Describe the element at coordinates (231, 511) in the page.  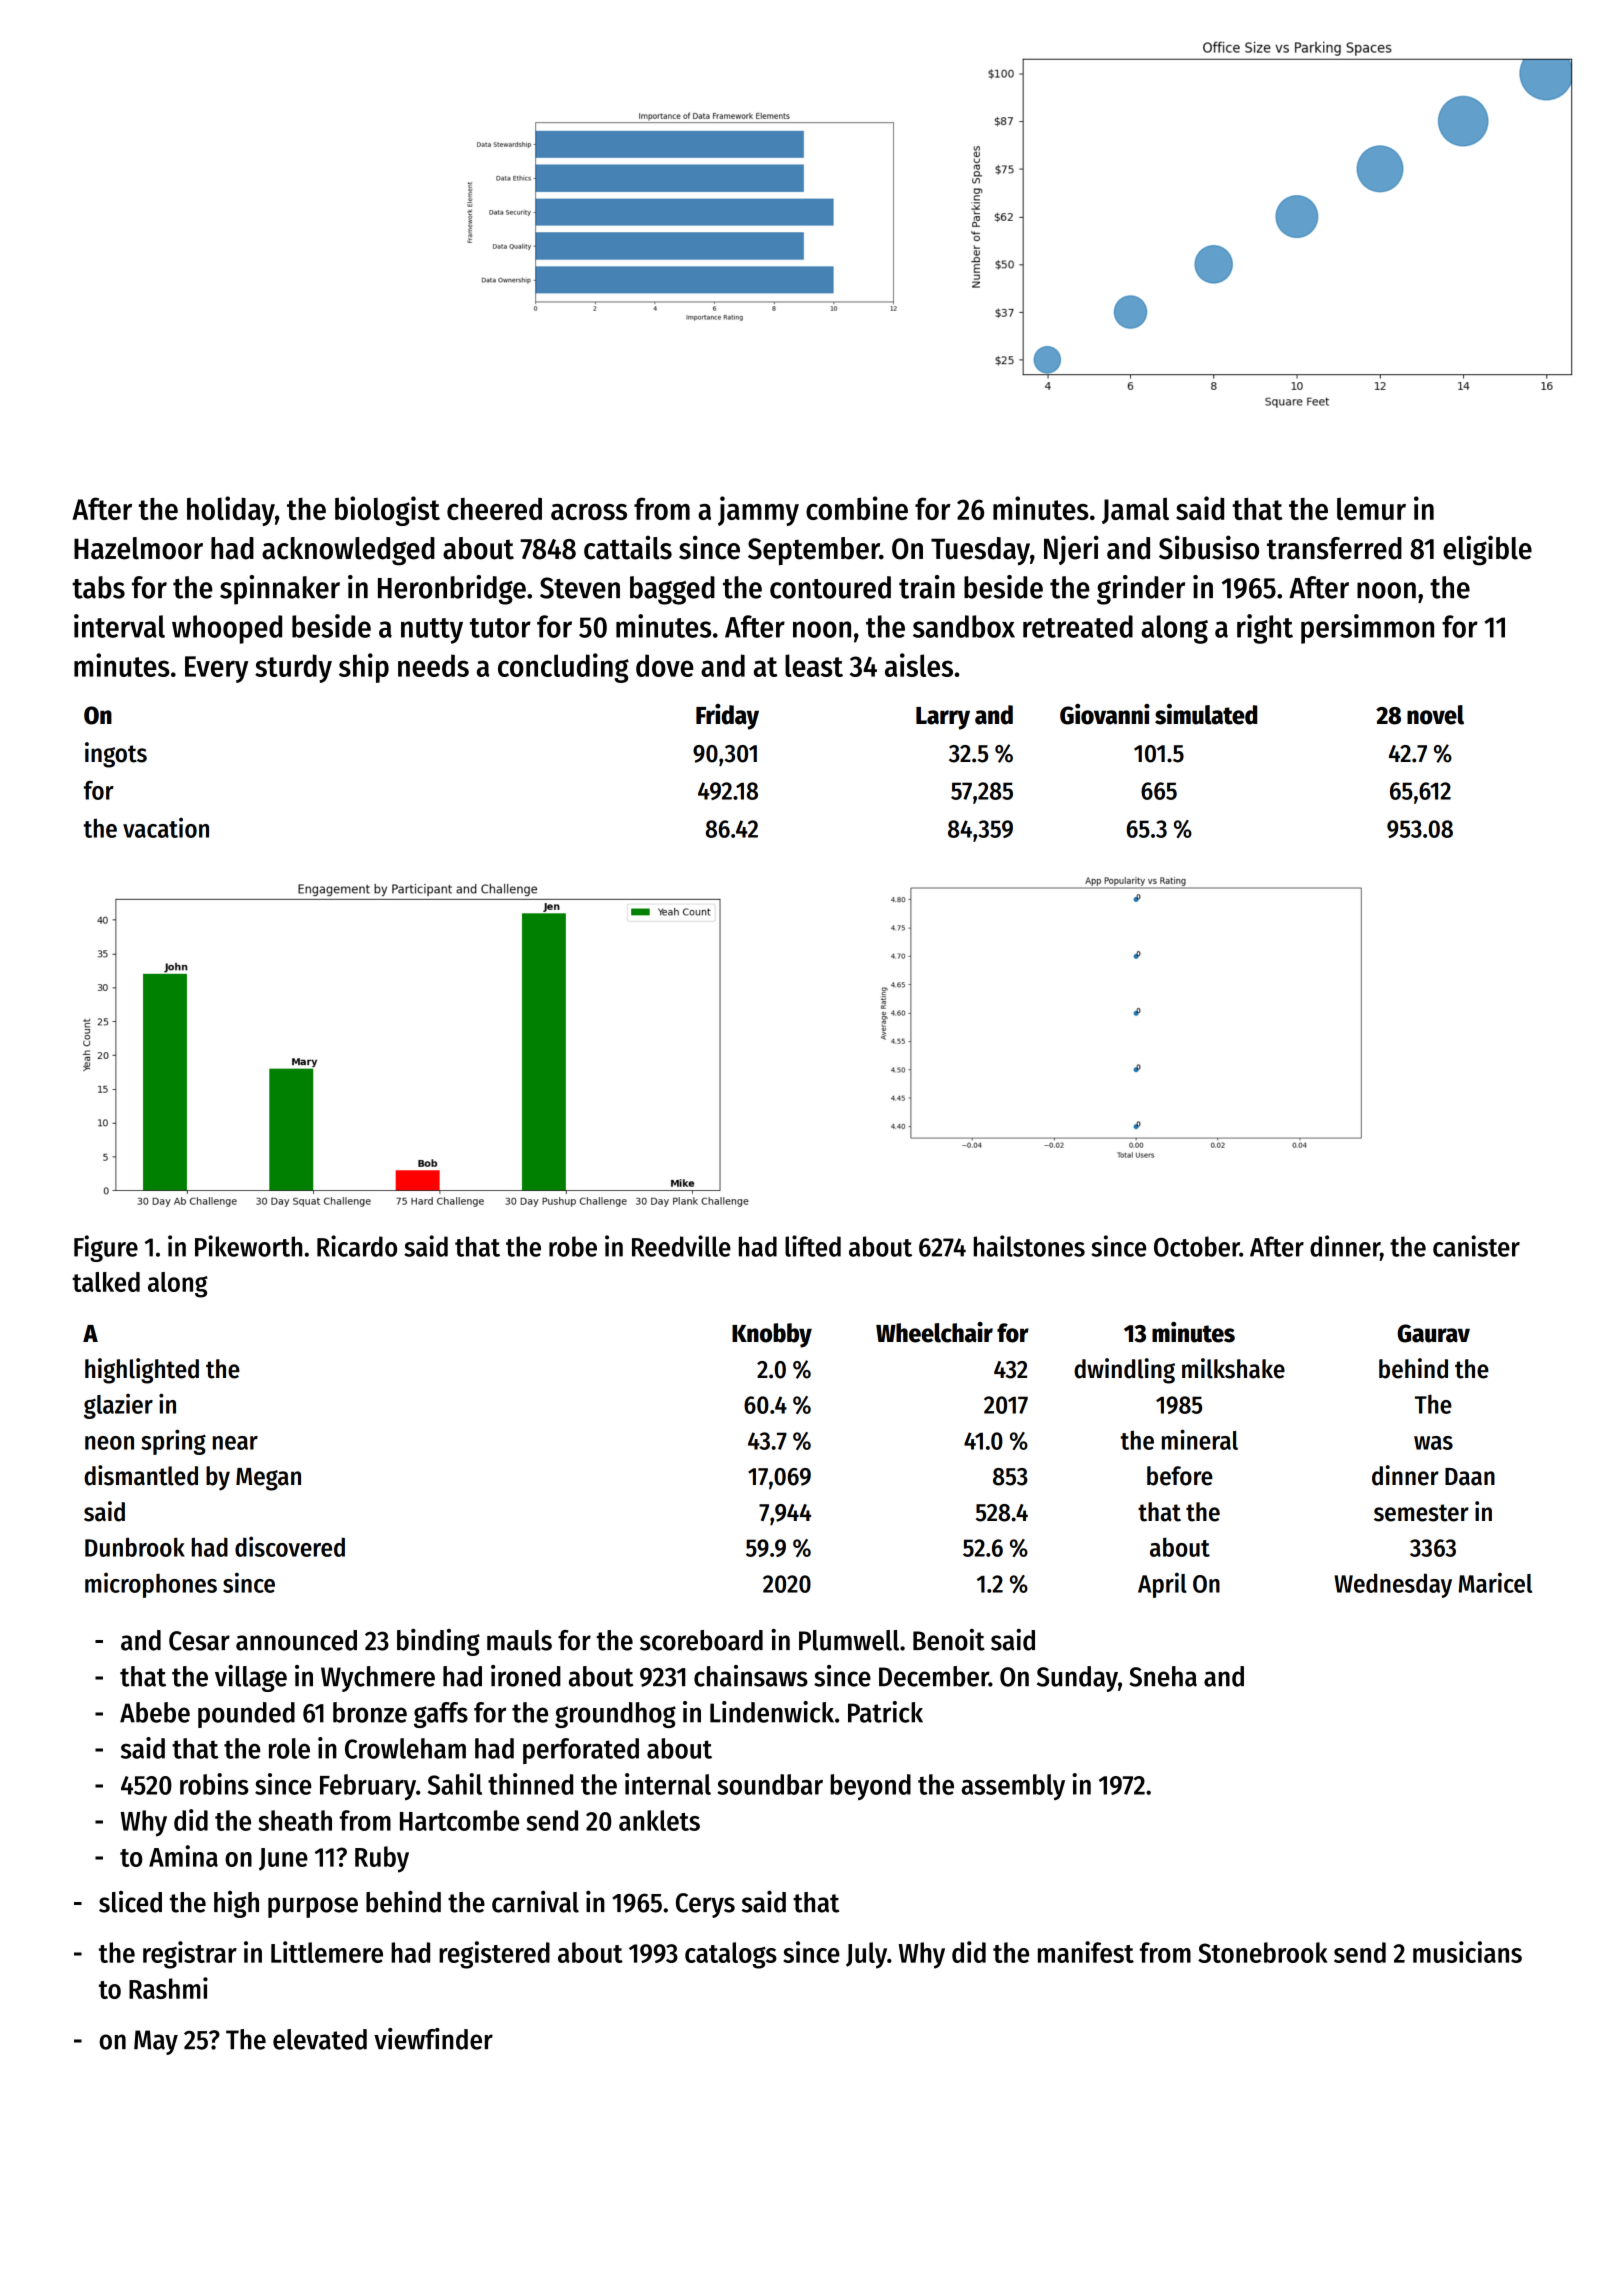
I see `holiday` at that location.
